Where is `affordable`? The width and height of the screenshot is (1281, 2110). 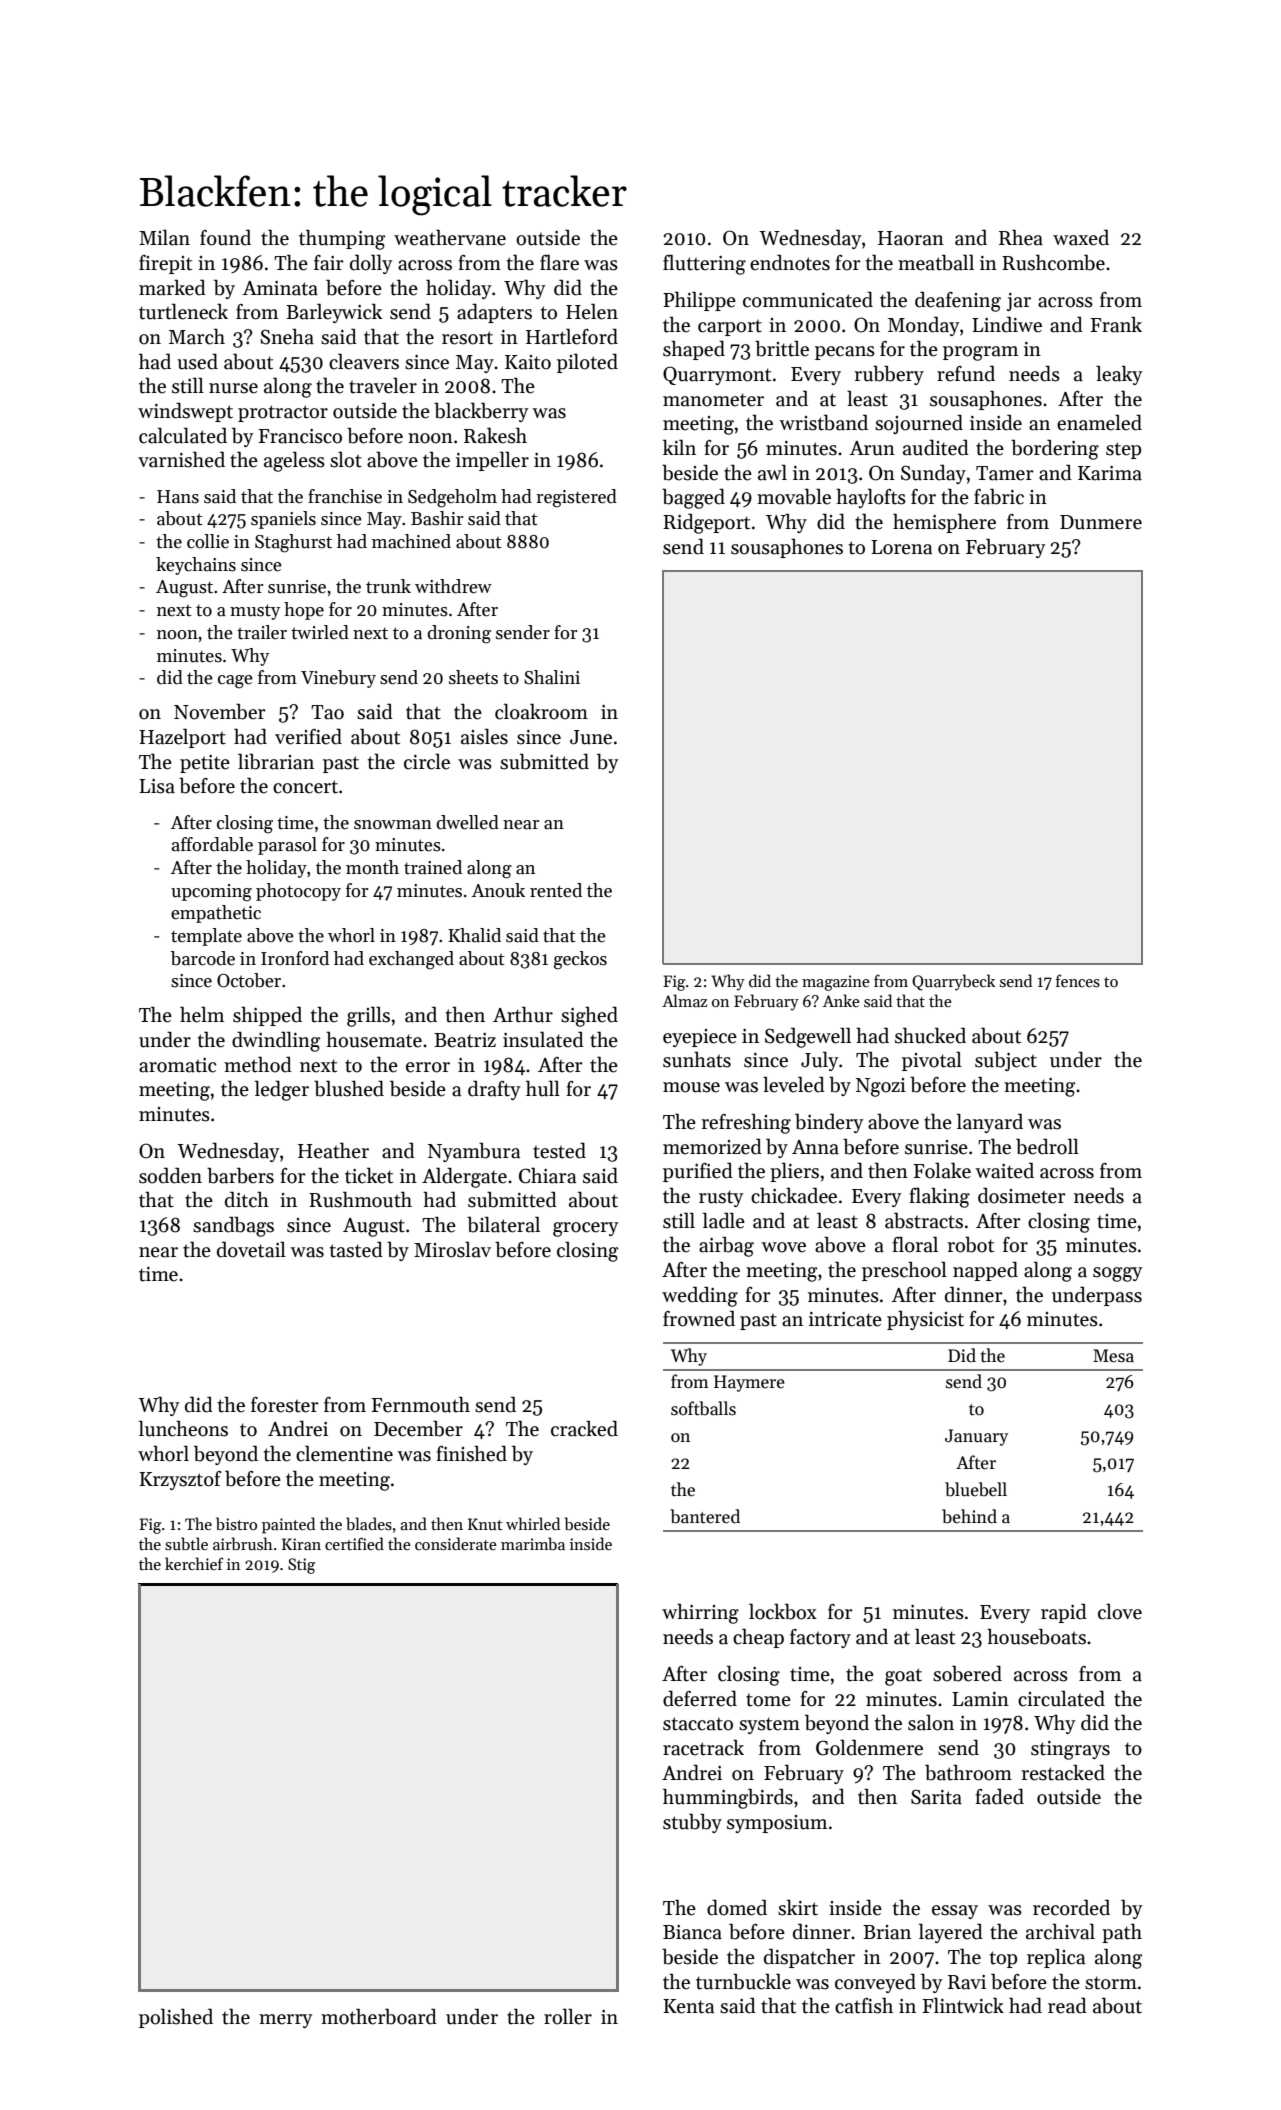 affordable is located at coordinates (212, 844).
